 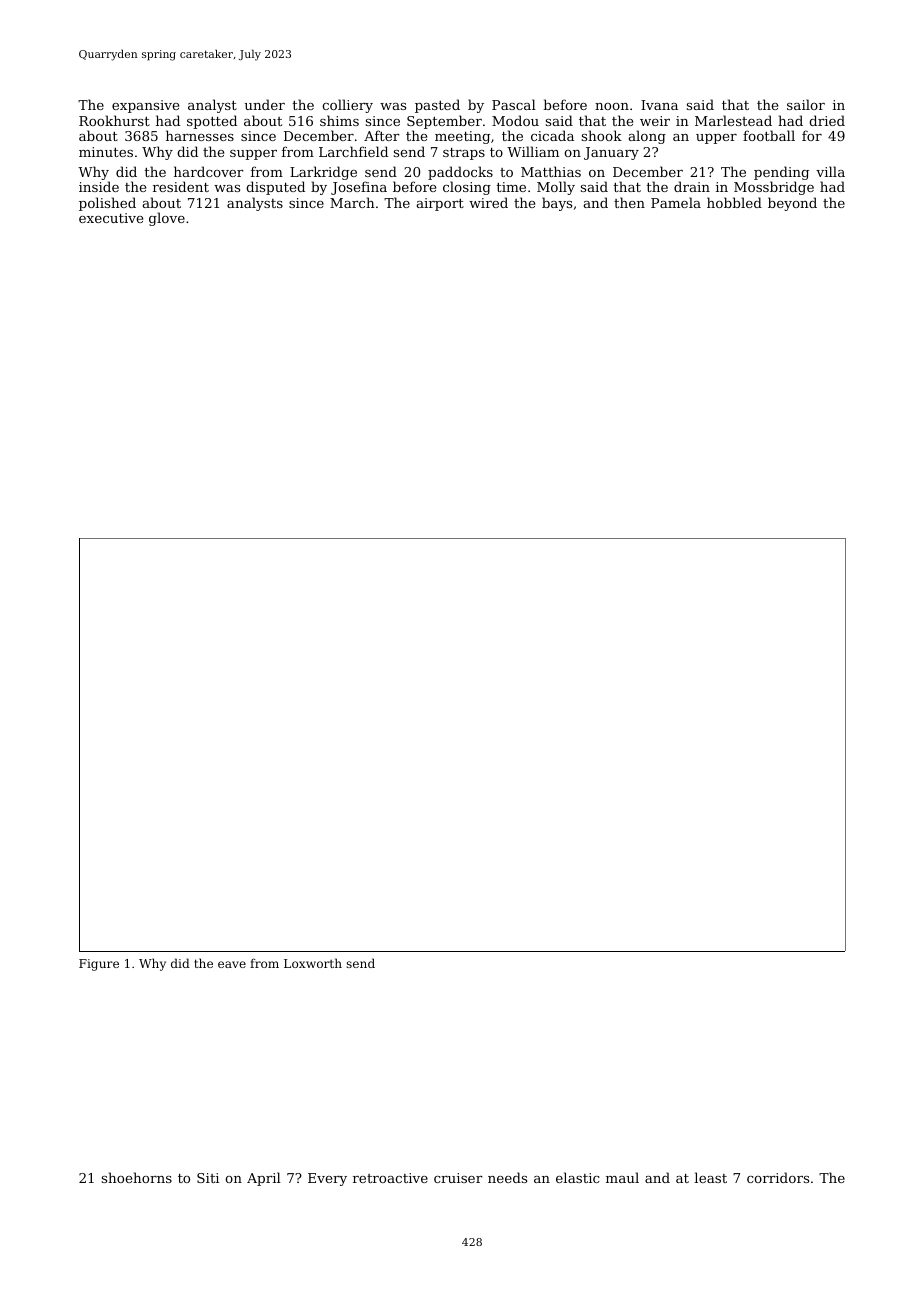 I want to click on wired, so click(x=488, y=202).
